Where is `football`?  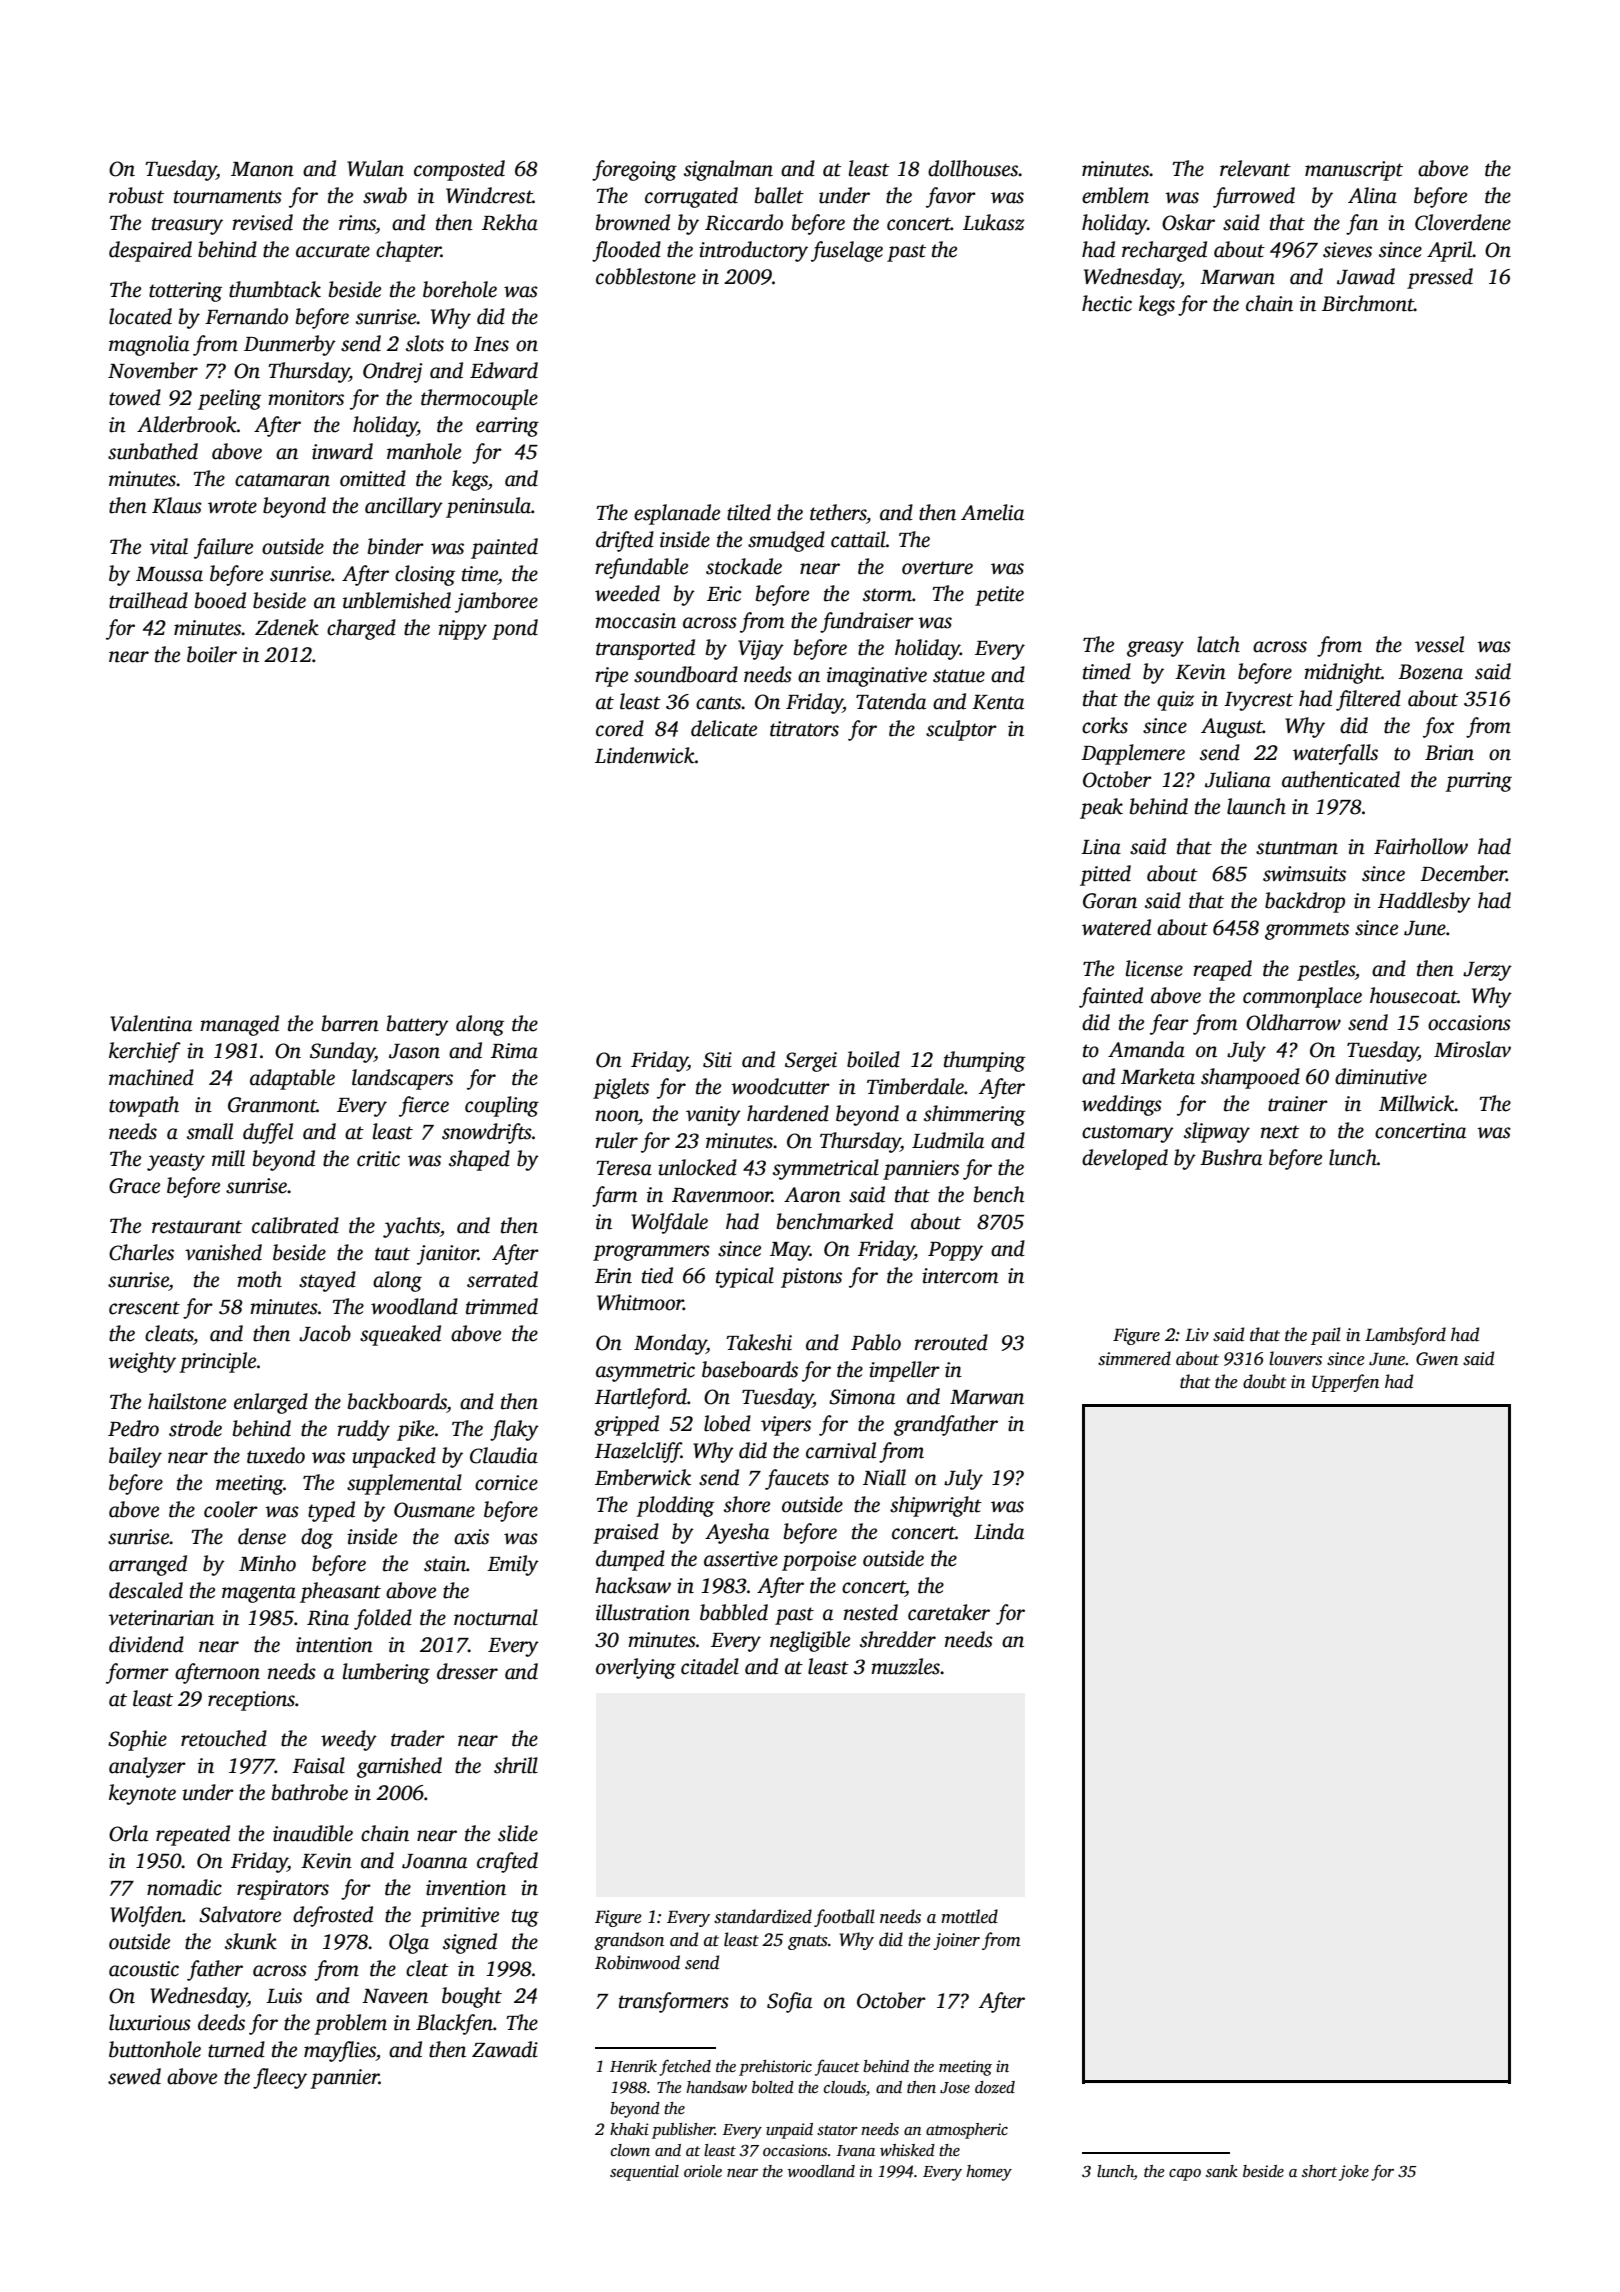
football is located at coordinates (844, 1918).
